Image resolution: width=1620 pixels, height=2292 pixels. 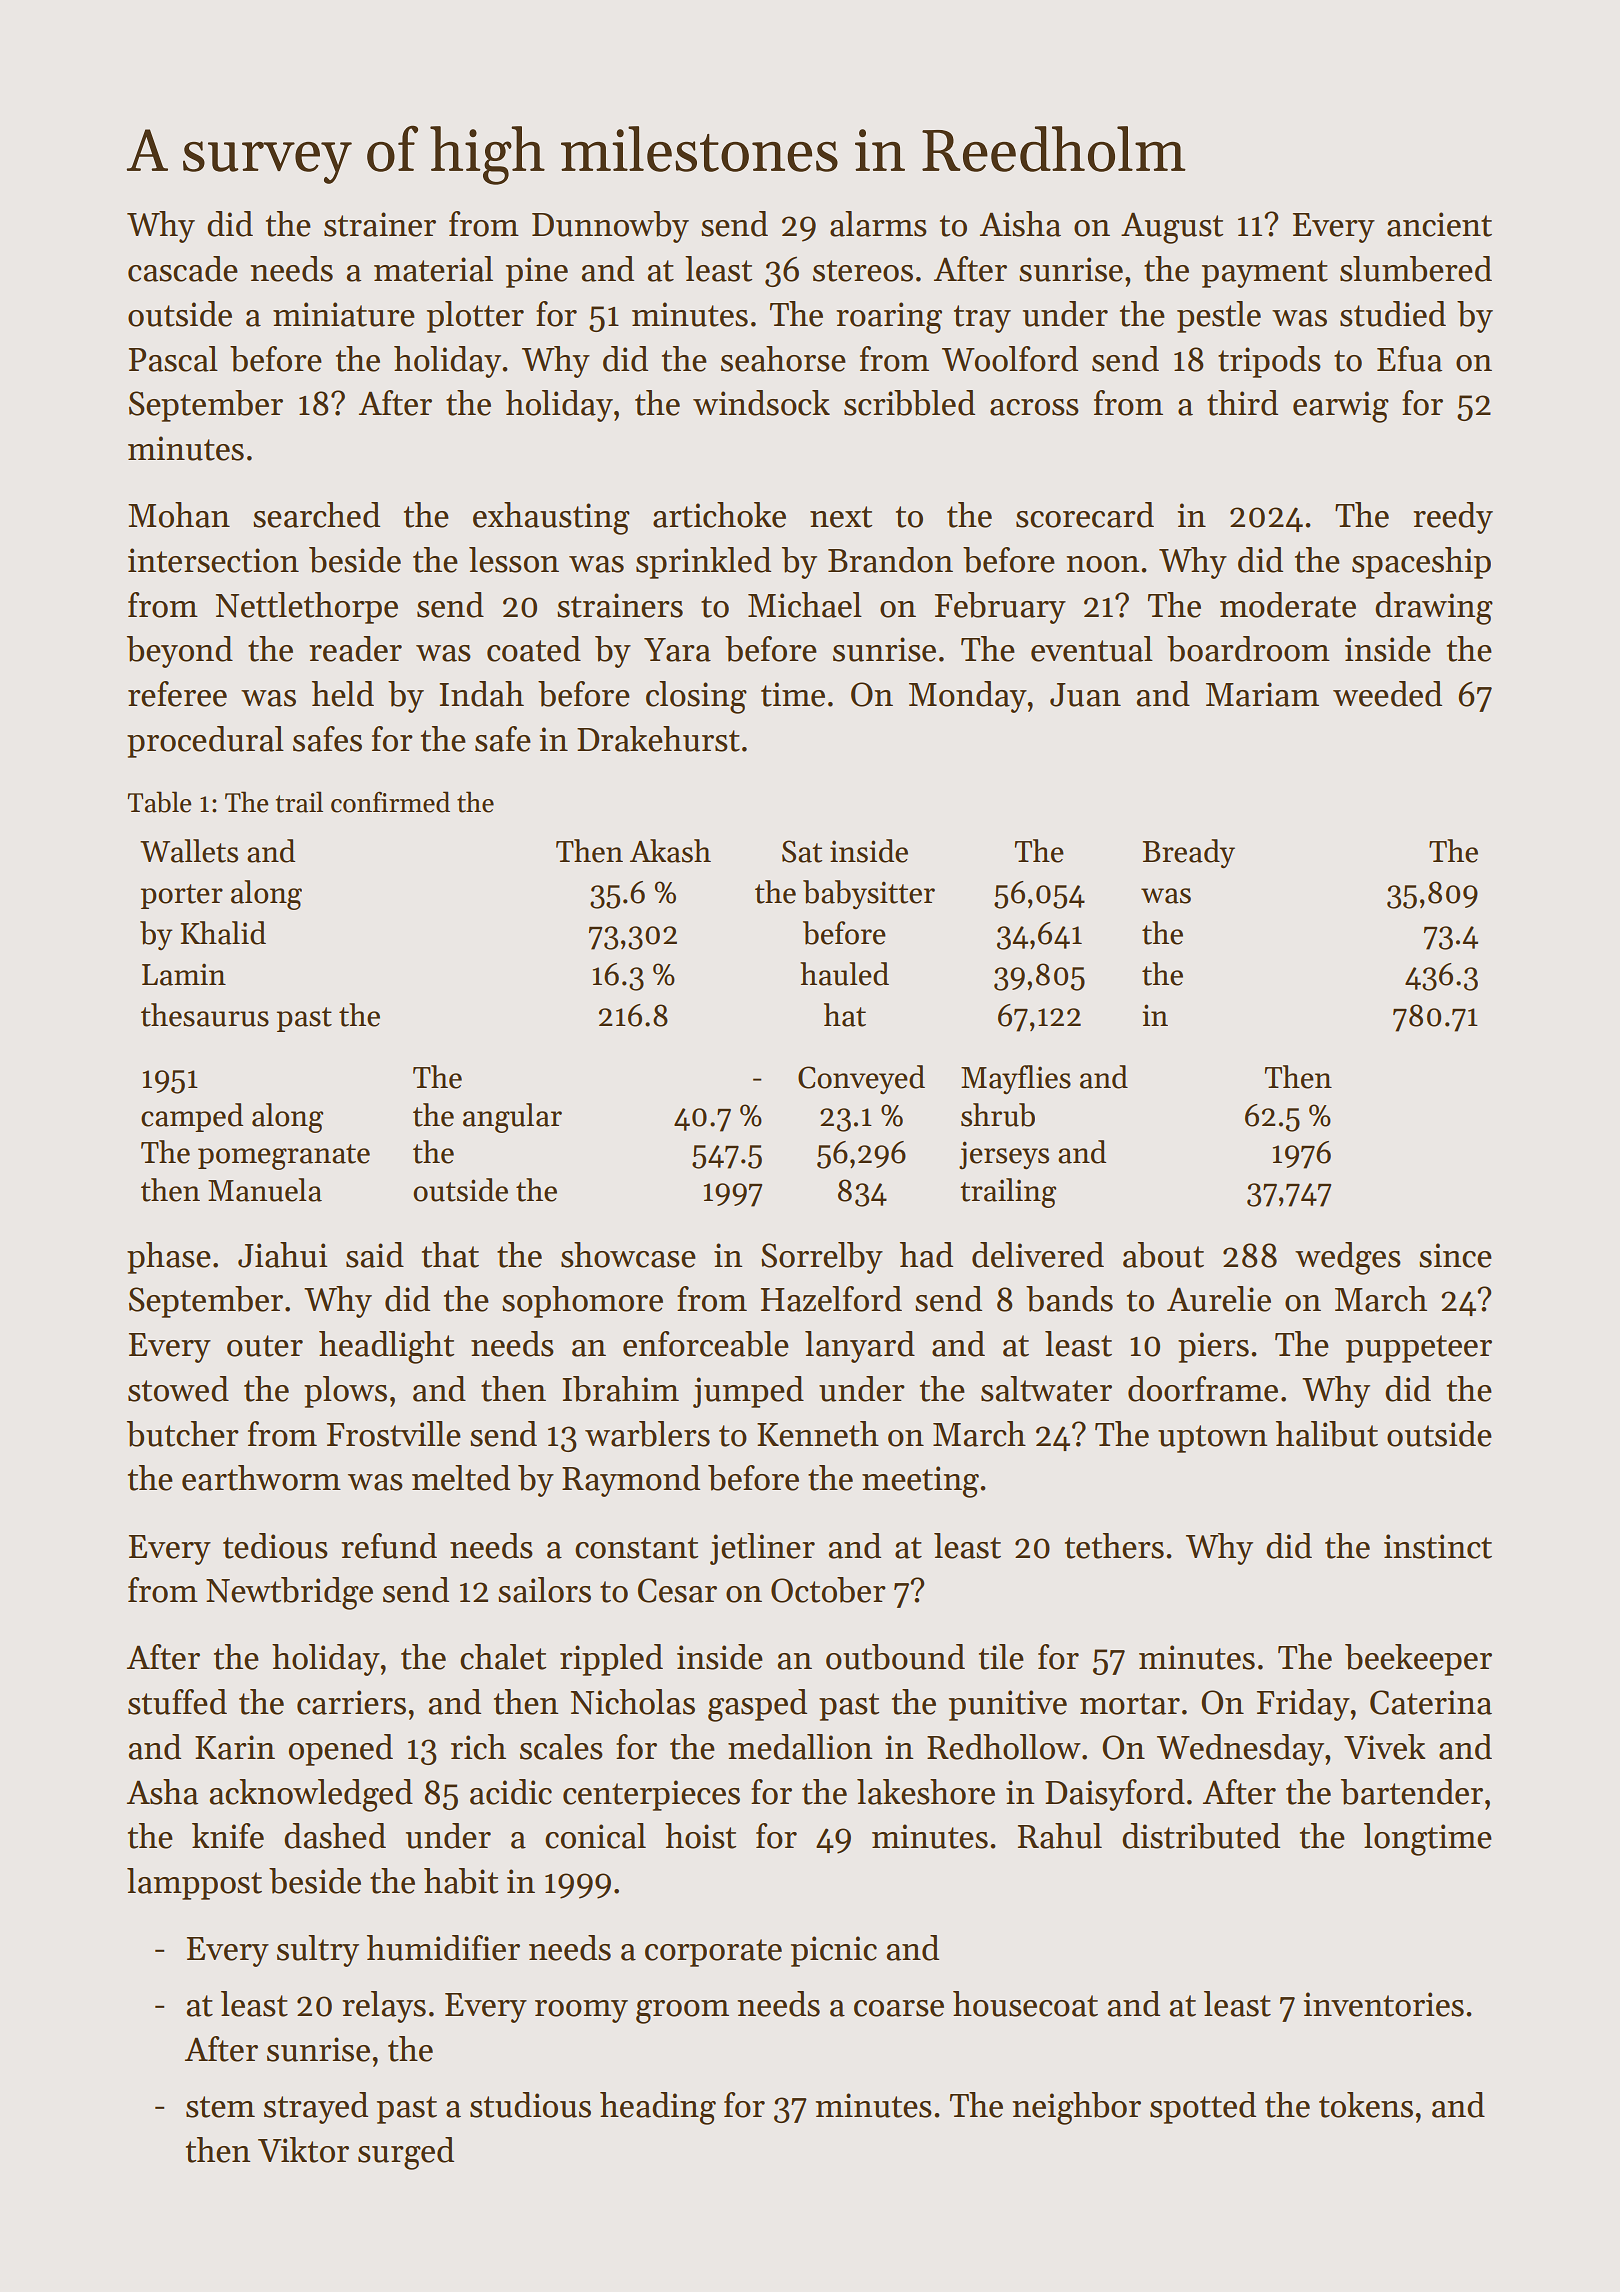 I want to click on Aisha, so click(x=1020, y=224).
